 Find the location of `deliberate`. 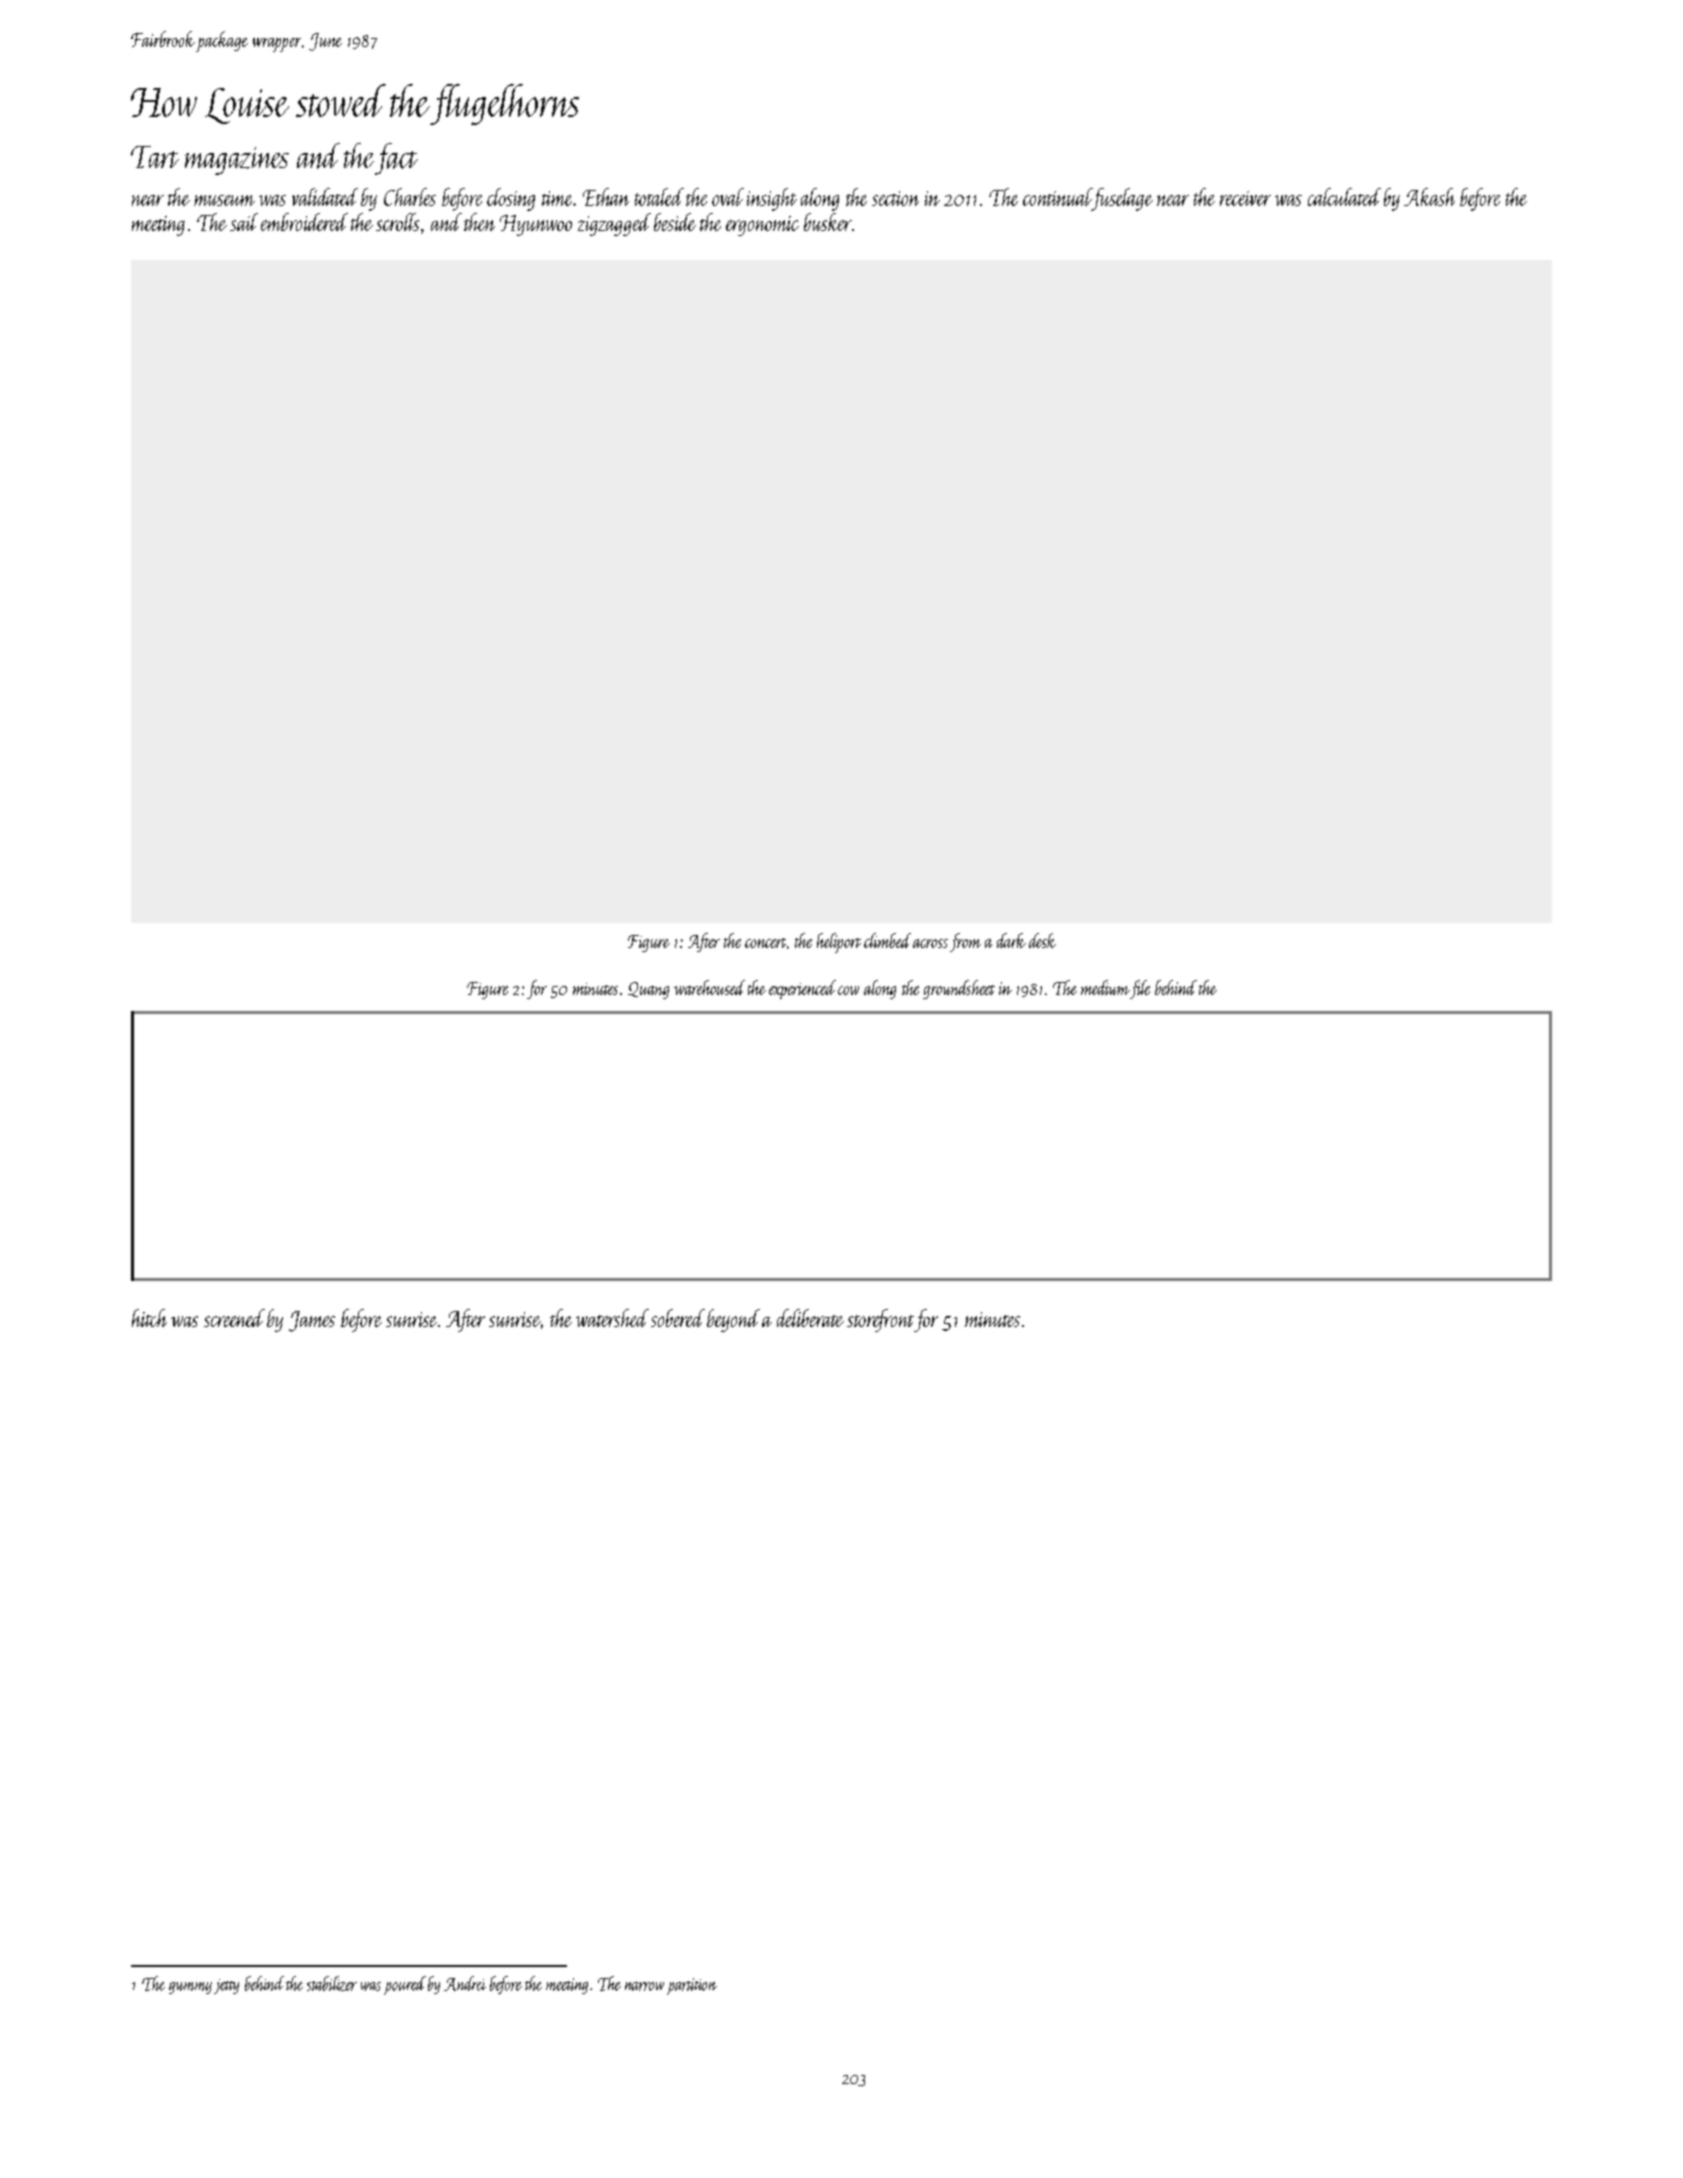

deliberate is located at coordinates (810, 1318).
